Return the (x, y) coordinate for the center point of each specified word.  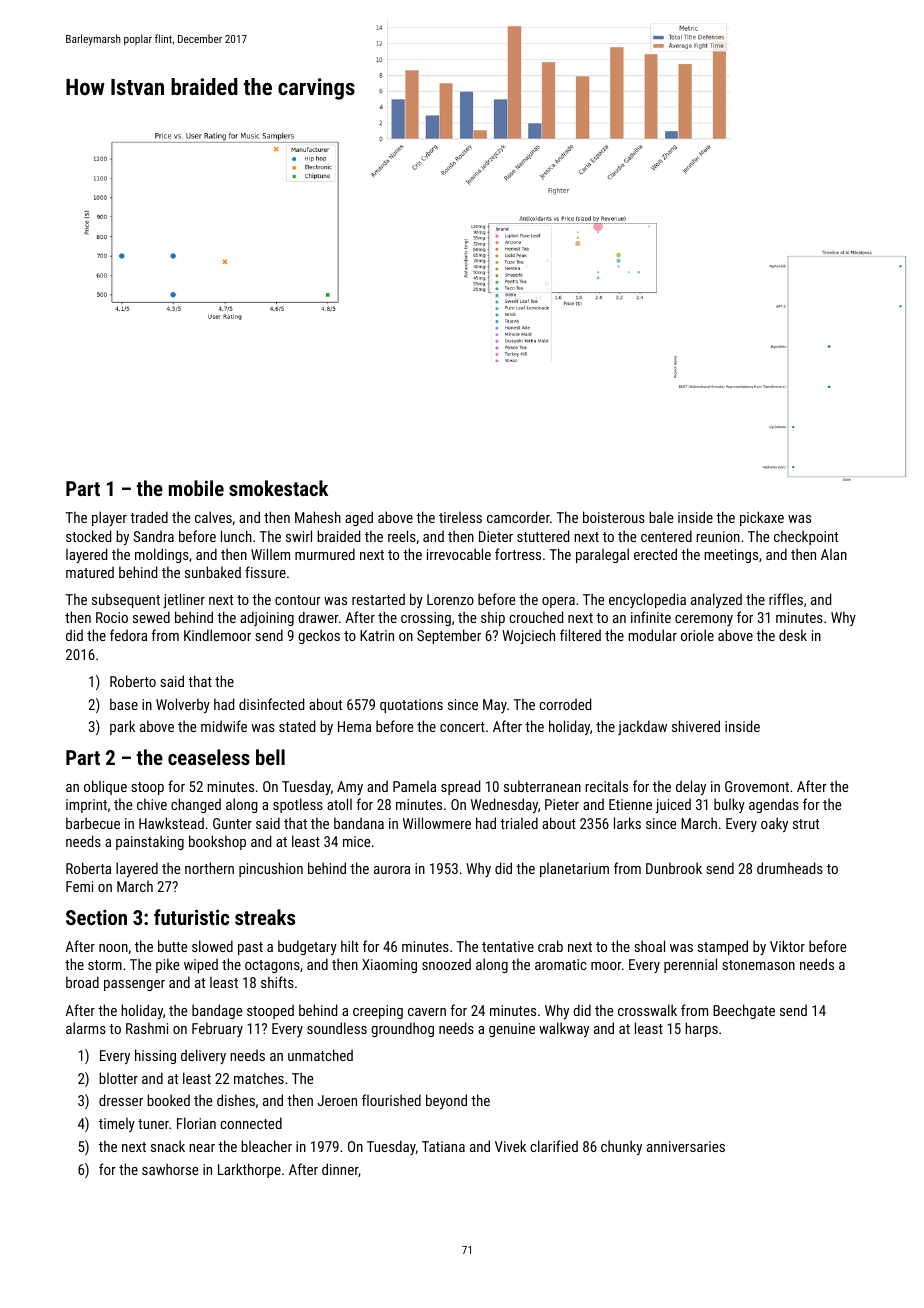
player (109, 518)
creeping (378, 1012)
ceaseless (209, 757)
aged (359, 518)
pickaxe (762, 518)
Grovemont (757, 786)
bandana (359, 823)
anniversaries (686, 1146)
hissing (155, 1056)
